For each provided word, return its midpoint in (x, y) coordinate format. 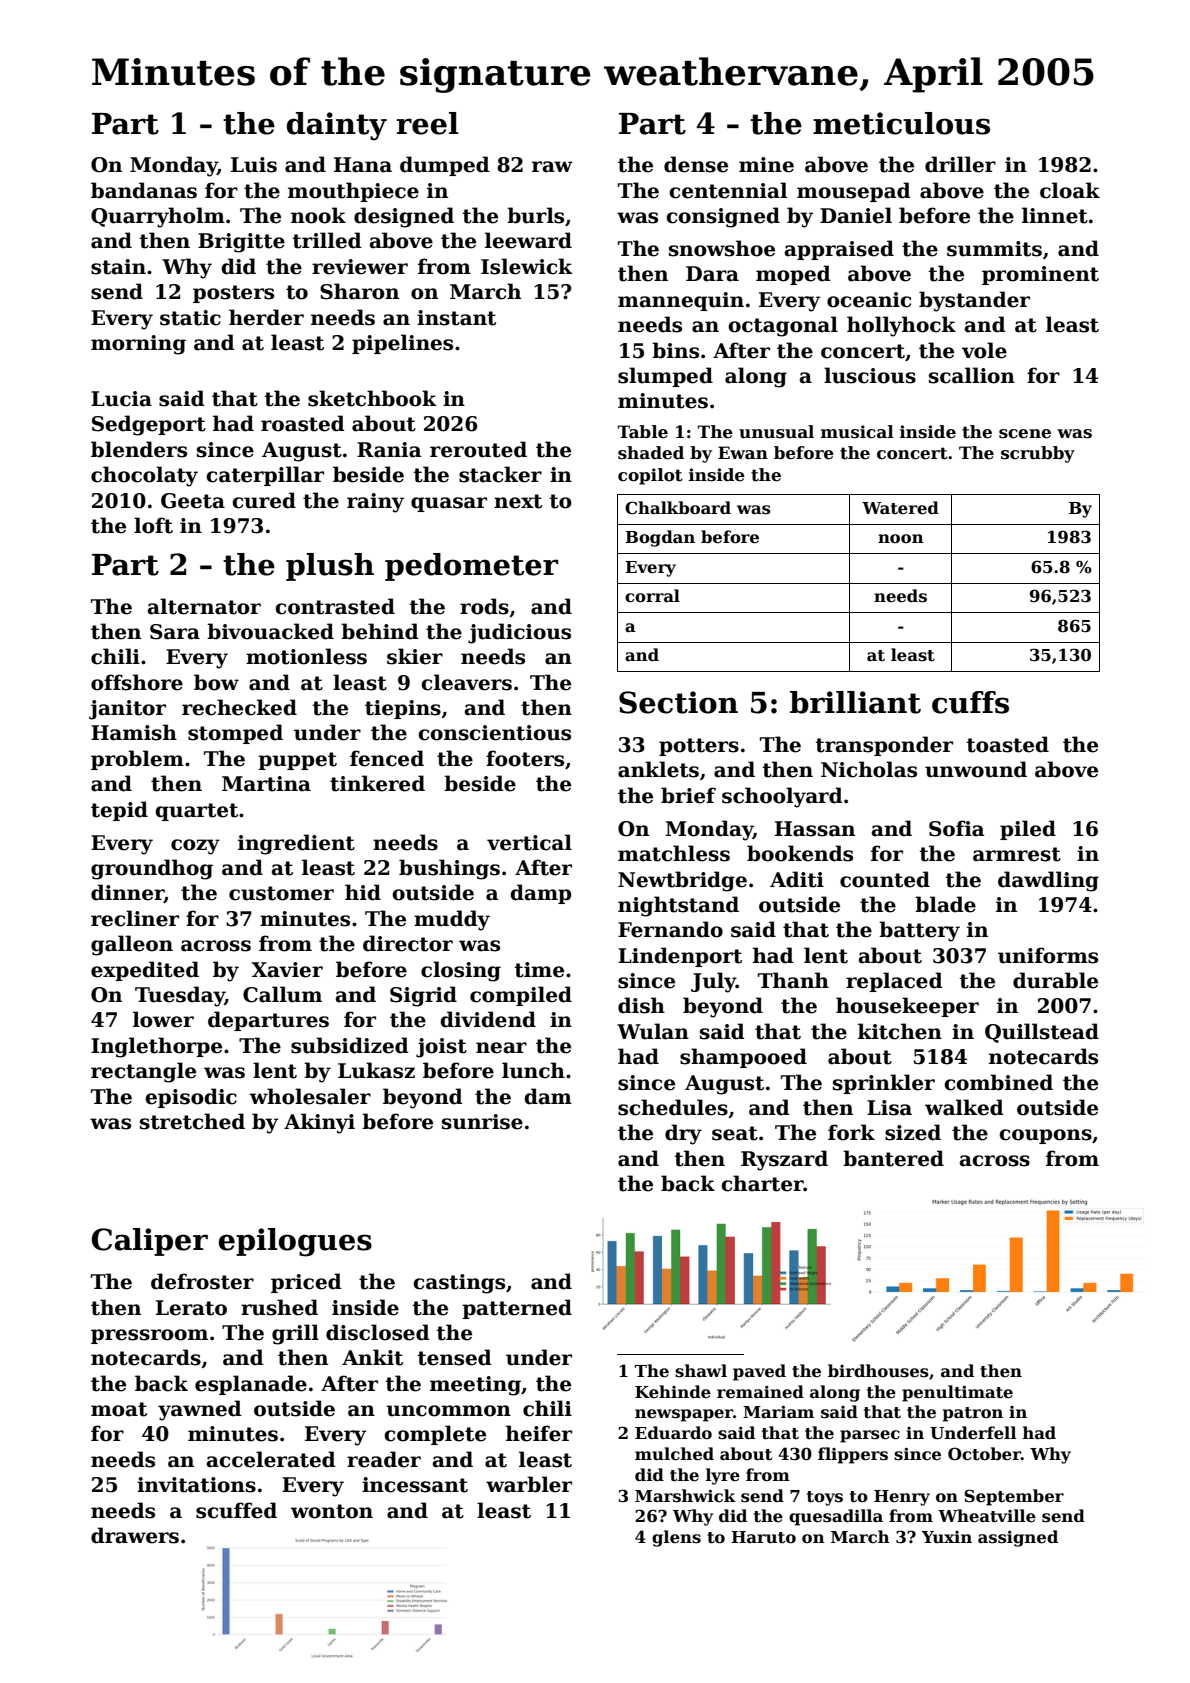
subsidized (350, 1045)
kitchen (900, 1031)
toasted (1007, 744)
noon (901, 538)
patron (973, 1414)
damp (540, 894)
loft (153, 525)
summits (994, 249)
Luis (254, 165)
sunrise (482, 1122)
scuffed (236, 1510)
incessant (415, 1485)
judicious (519, 633)
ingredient (296, 844)
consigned (723, 217)
